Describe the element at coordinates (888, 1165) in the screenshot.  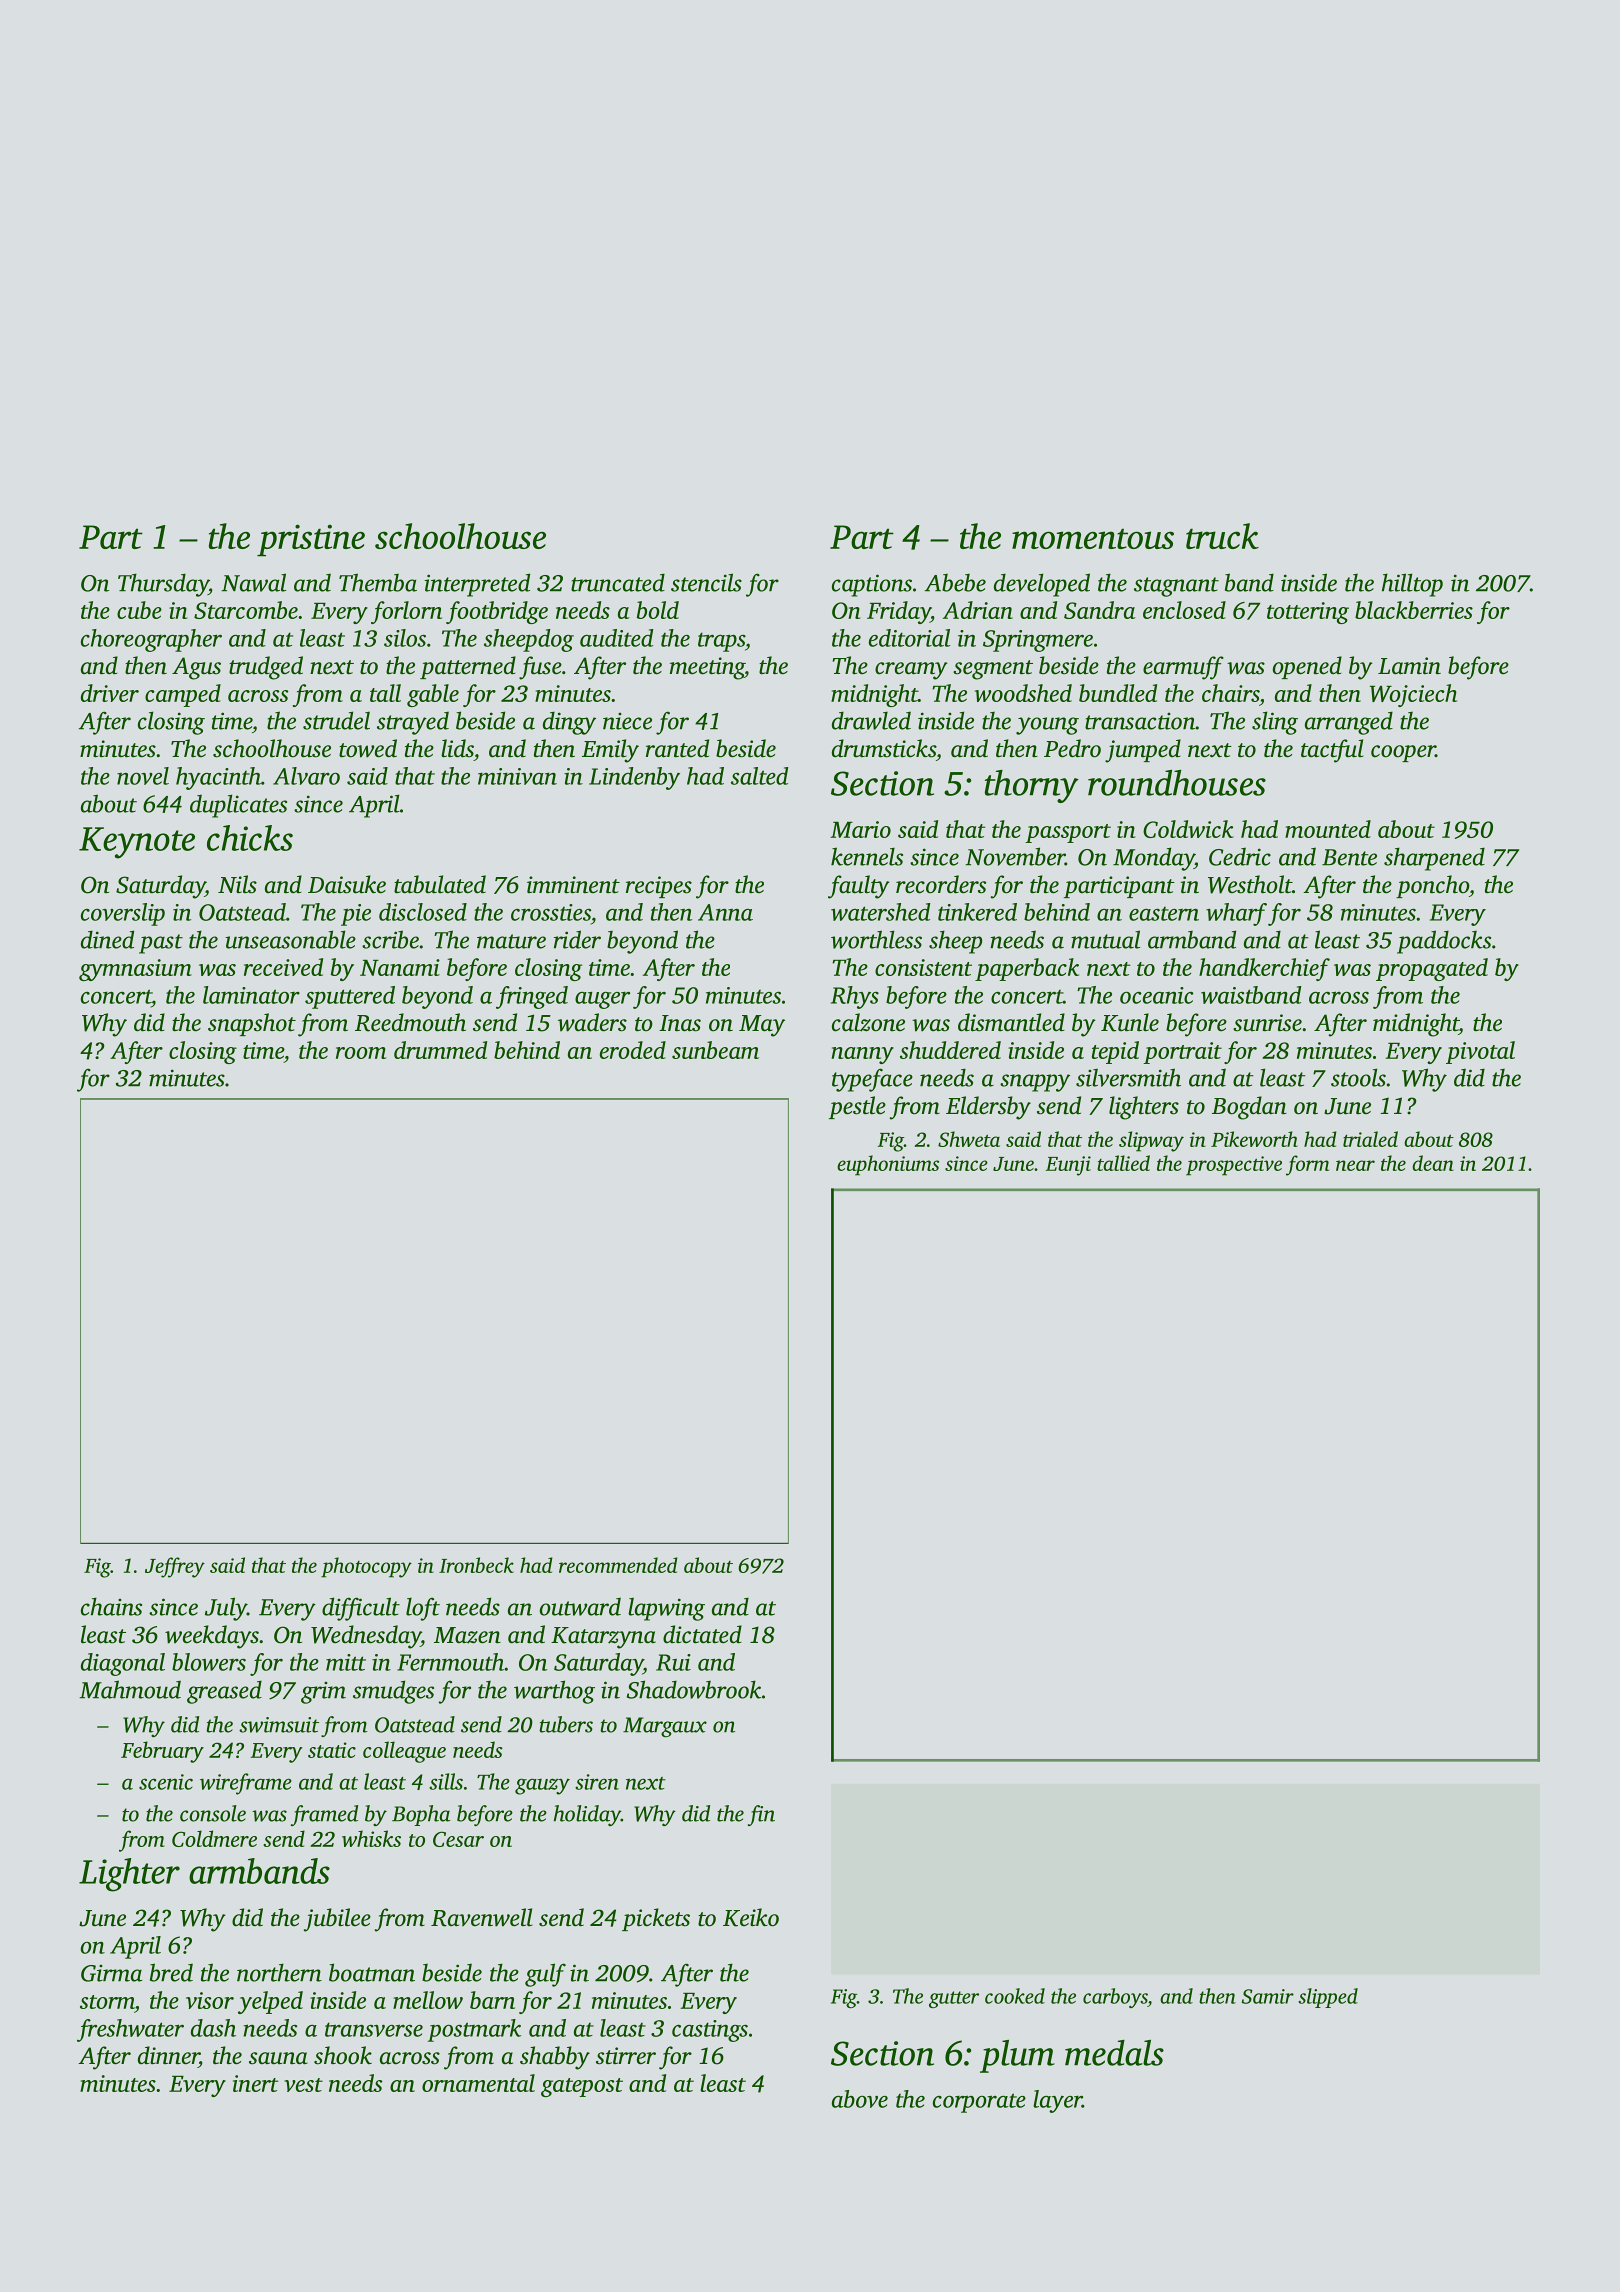
I see `euphoniums` at that location.
